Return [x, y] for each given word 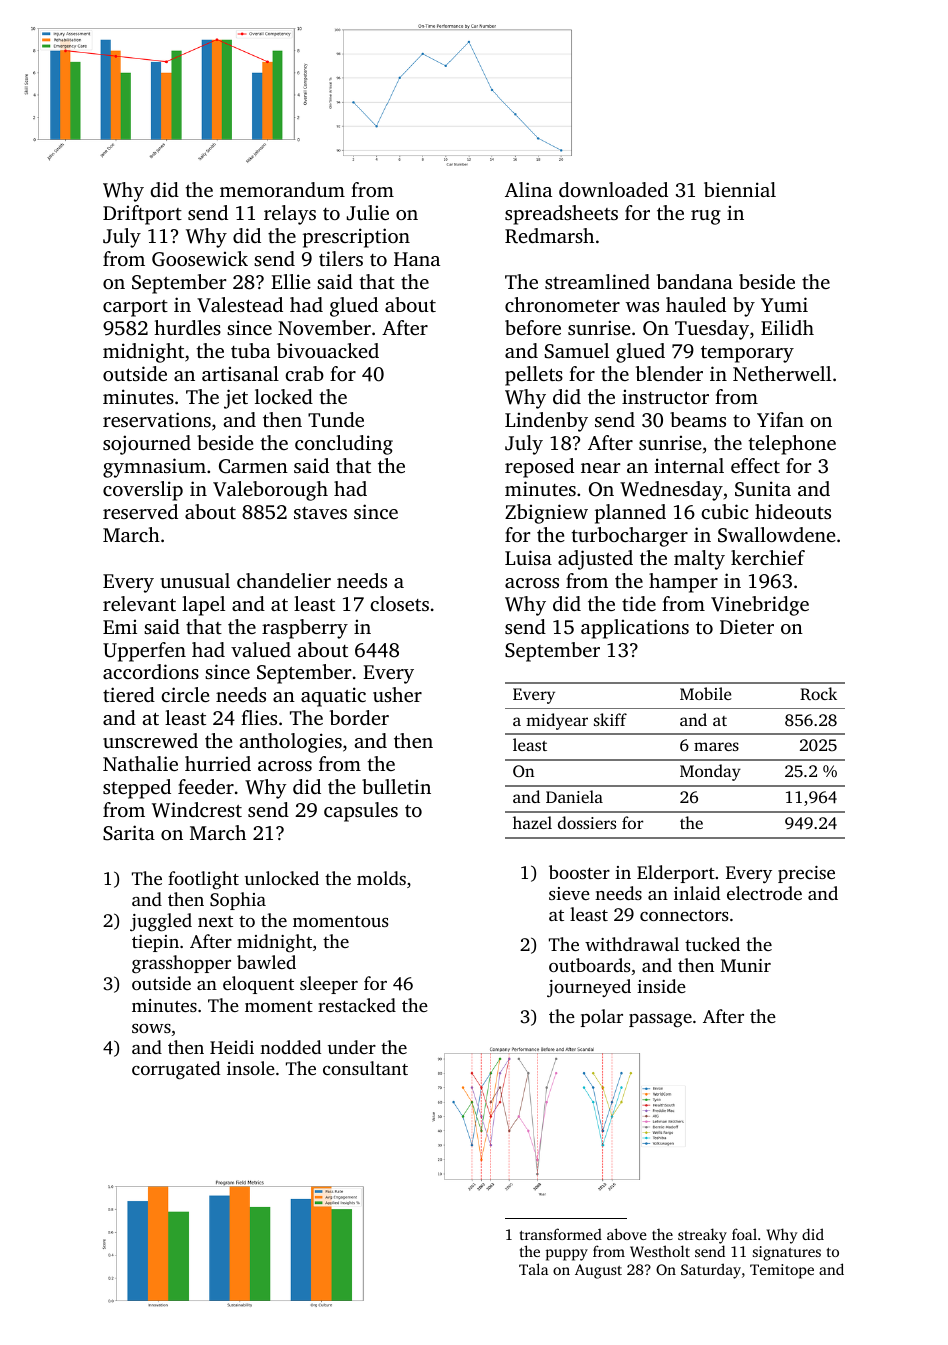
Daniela [574, 796]
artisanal [240, 373]
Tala [533, 1269]
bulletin [396, 786]
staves [320, 513]
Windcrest [197, 810]
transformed [561, 1234]
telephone [792, 445]
